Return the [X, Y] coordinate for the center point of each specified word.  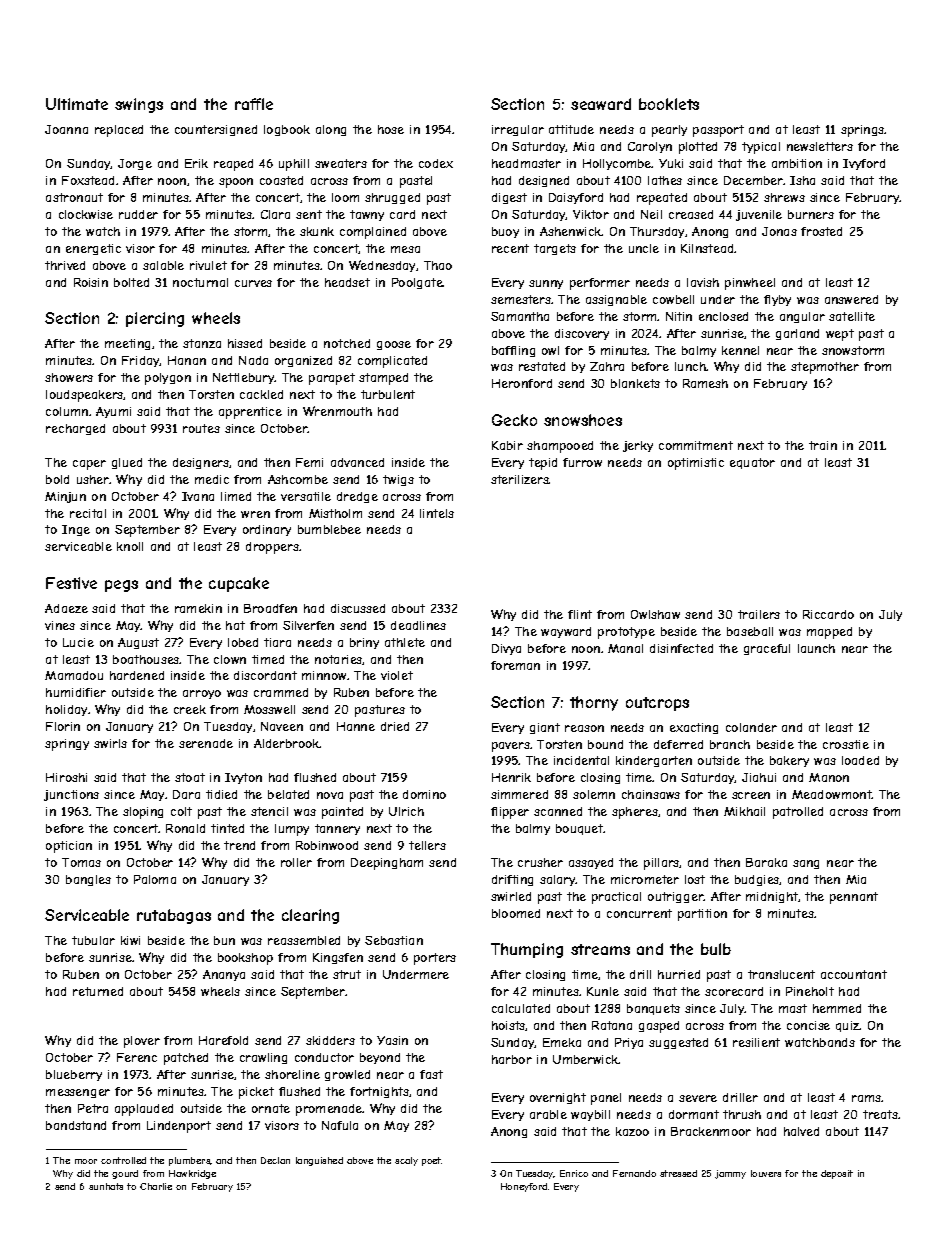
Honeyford [524, 1187]
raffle [254, 104]
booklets [669, 104]
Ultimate [77, 104]
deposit [837, 1174]
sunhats [106, 1186]
